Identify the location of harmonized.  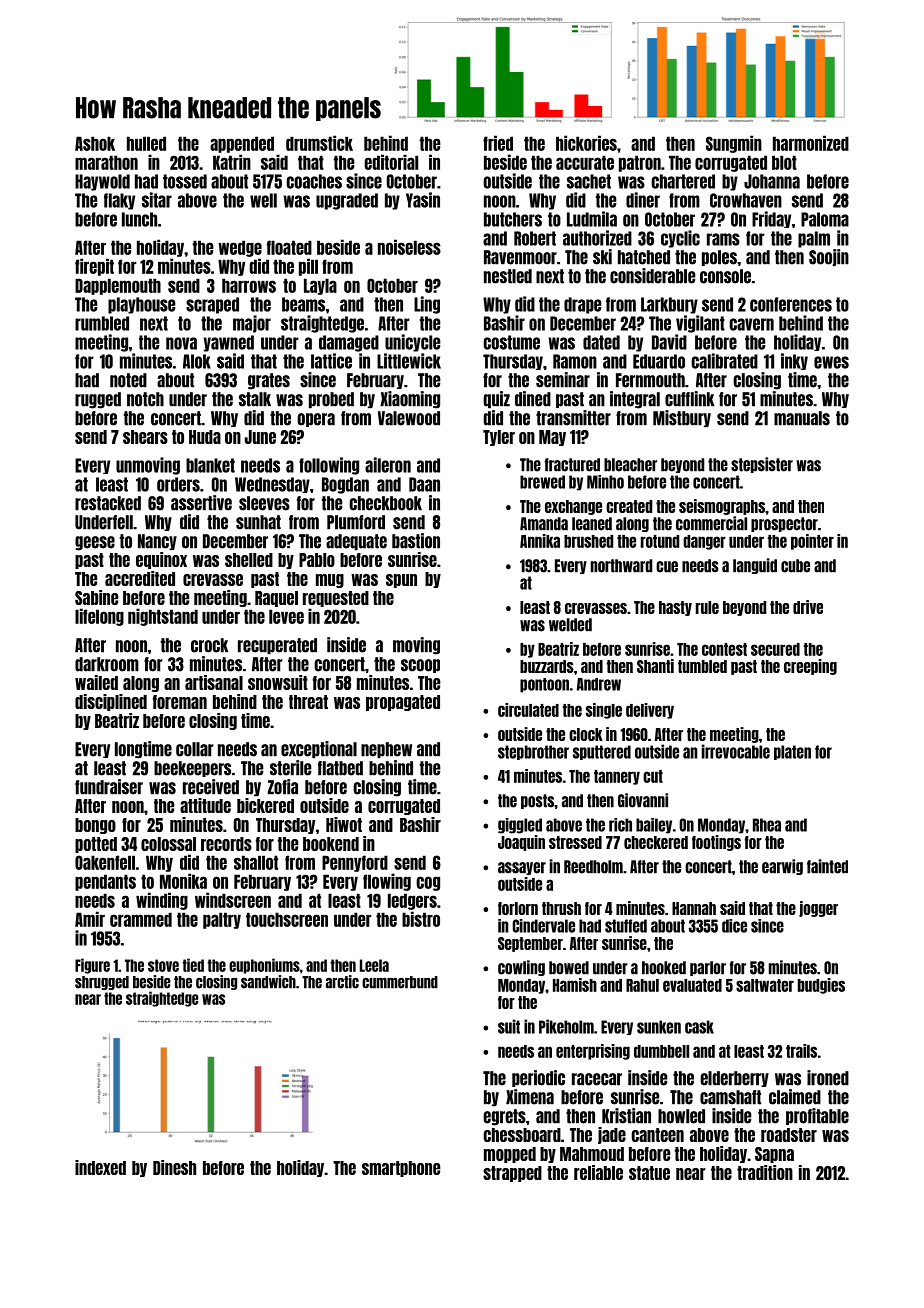
(811, 143).
